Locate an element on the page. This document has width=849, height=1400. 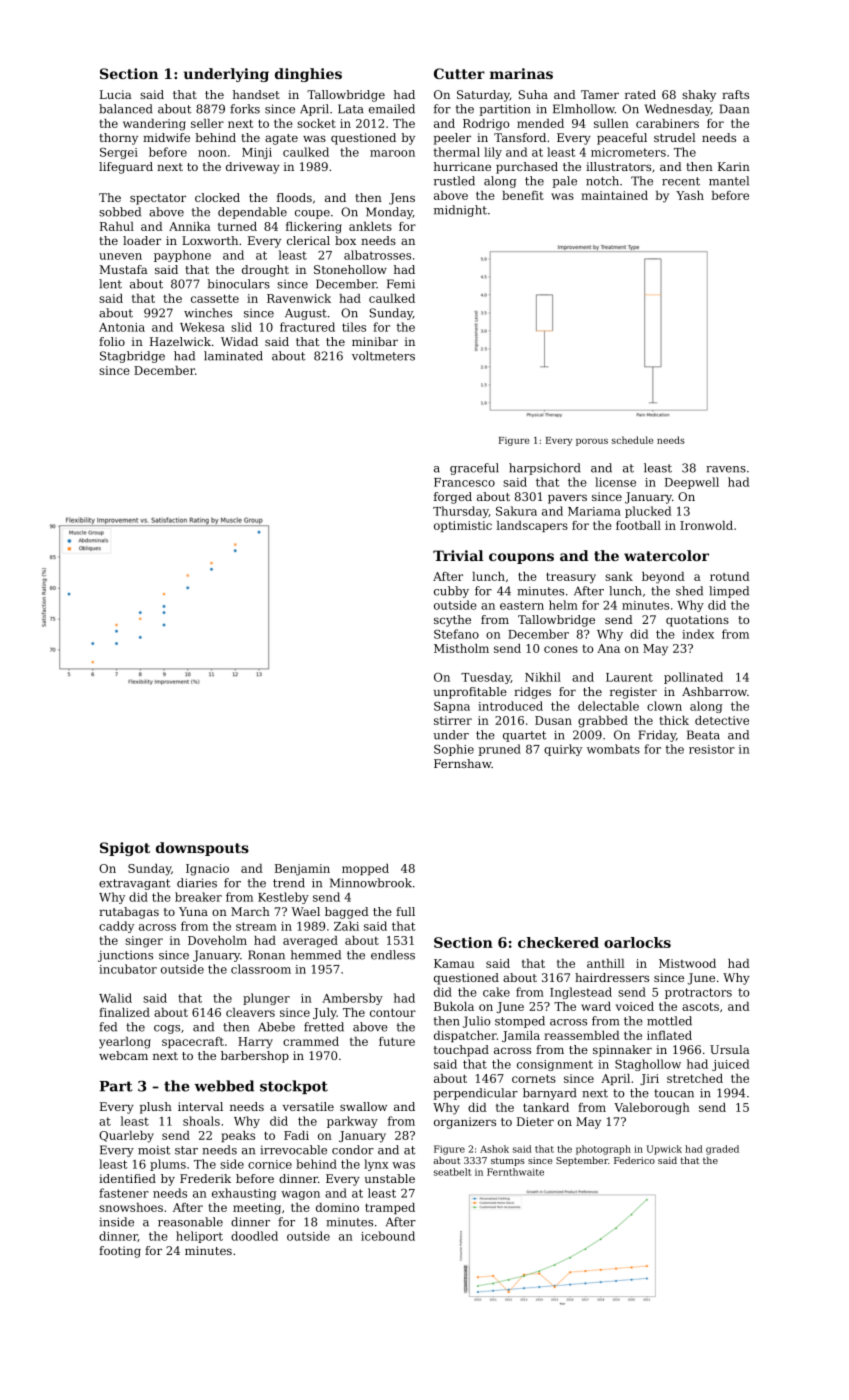
icebound is located at coordinates (388, 1236).
